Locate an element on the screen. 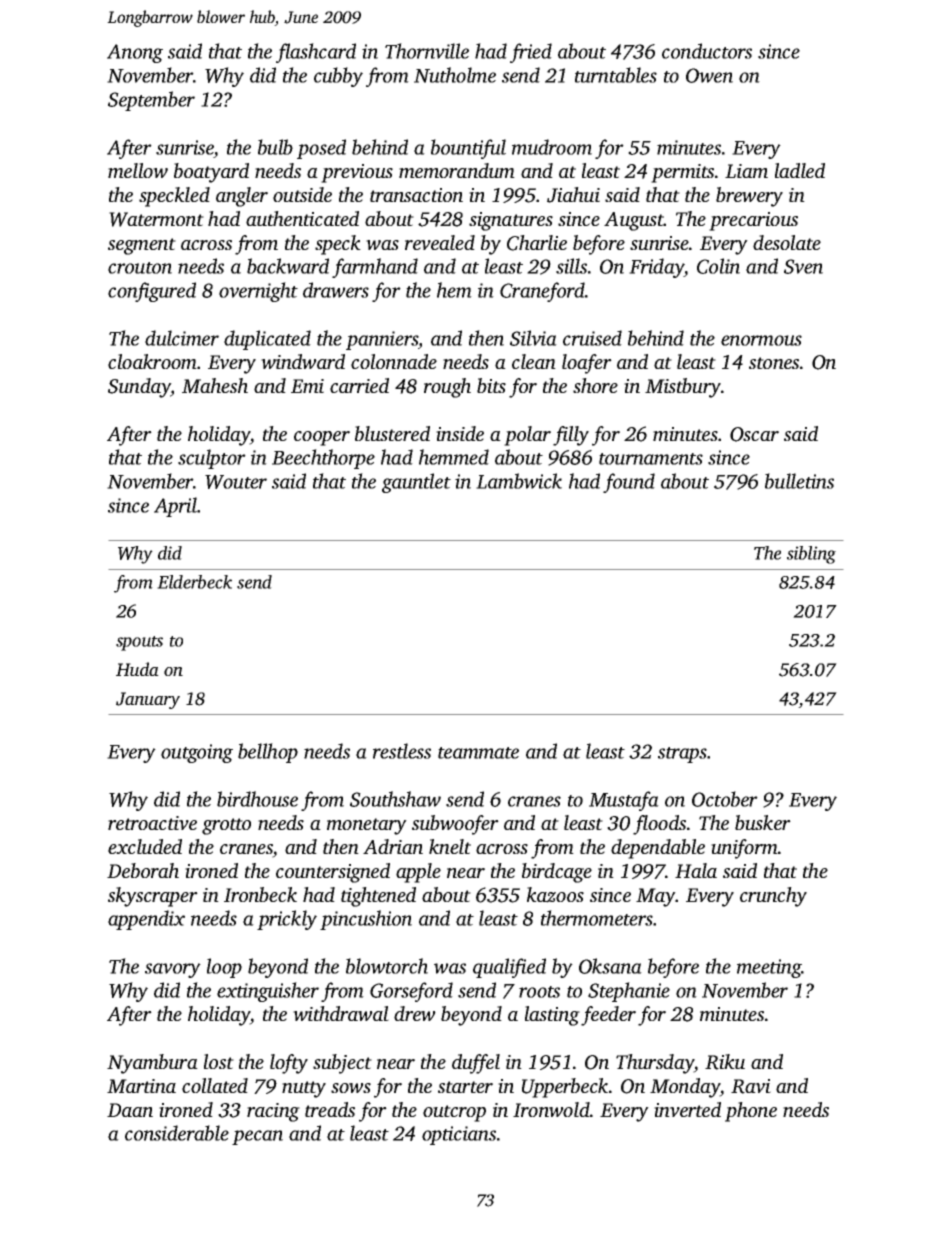  considerable is located at coordinates (177, 1133).
